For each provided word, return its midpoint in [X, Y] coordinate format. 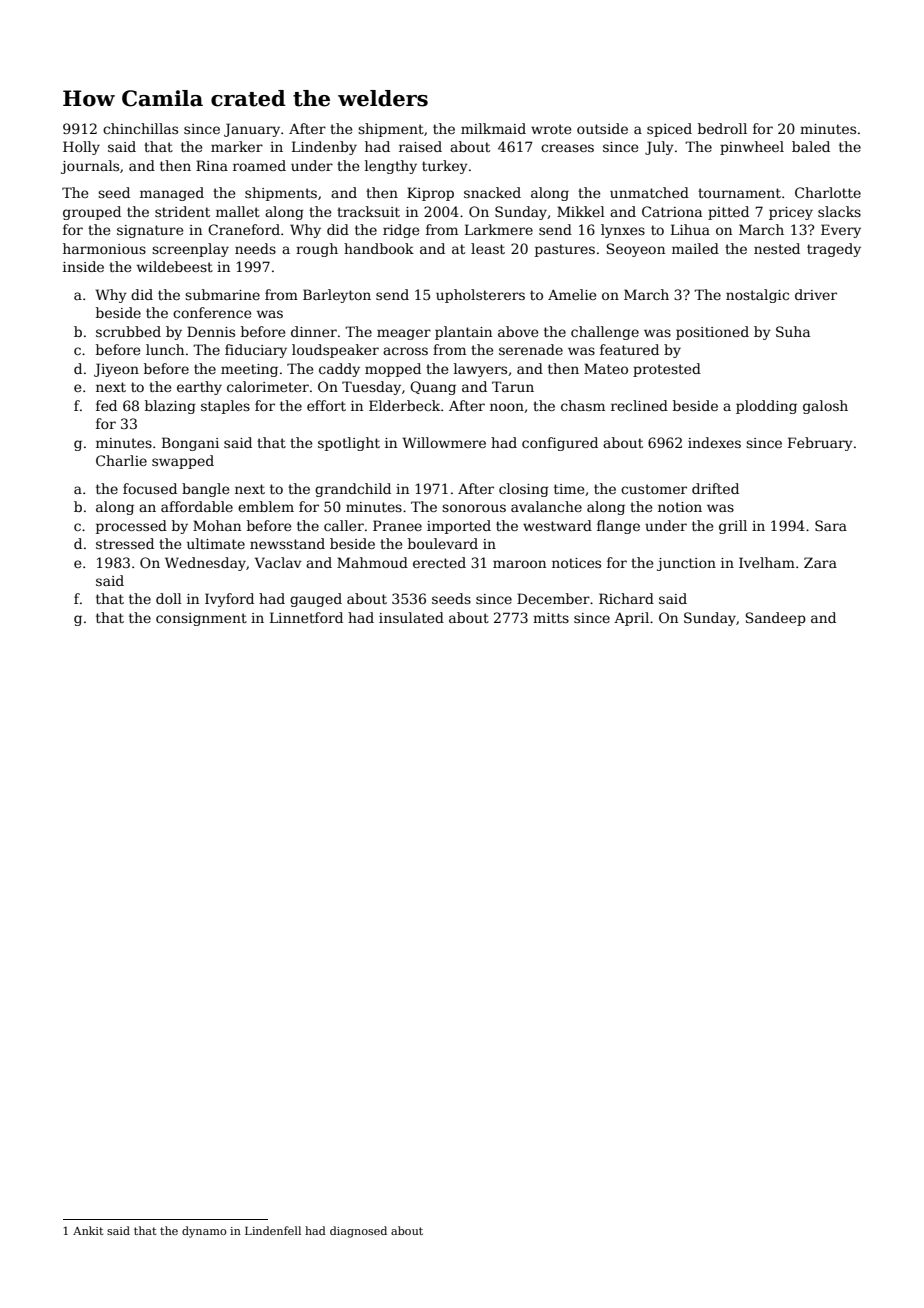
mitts [551, 618]
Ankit [88, 1230]
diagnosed [358, 1232]
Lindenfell [273, 1230]
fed [106, 405]
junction [686, 564]
